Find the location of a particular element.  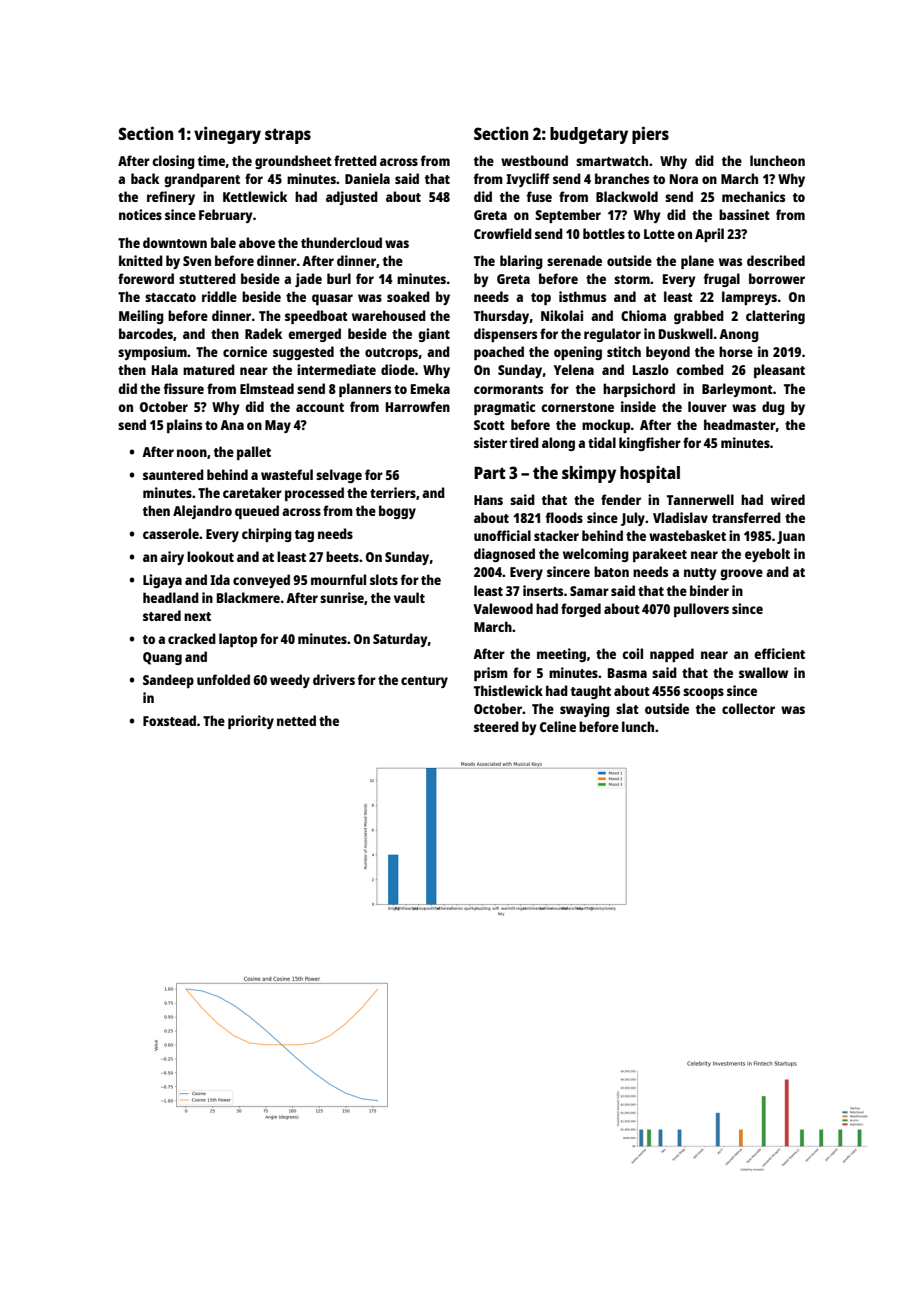

caretaker is located at coordinates (252, 492).
